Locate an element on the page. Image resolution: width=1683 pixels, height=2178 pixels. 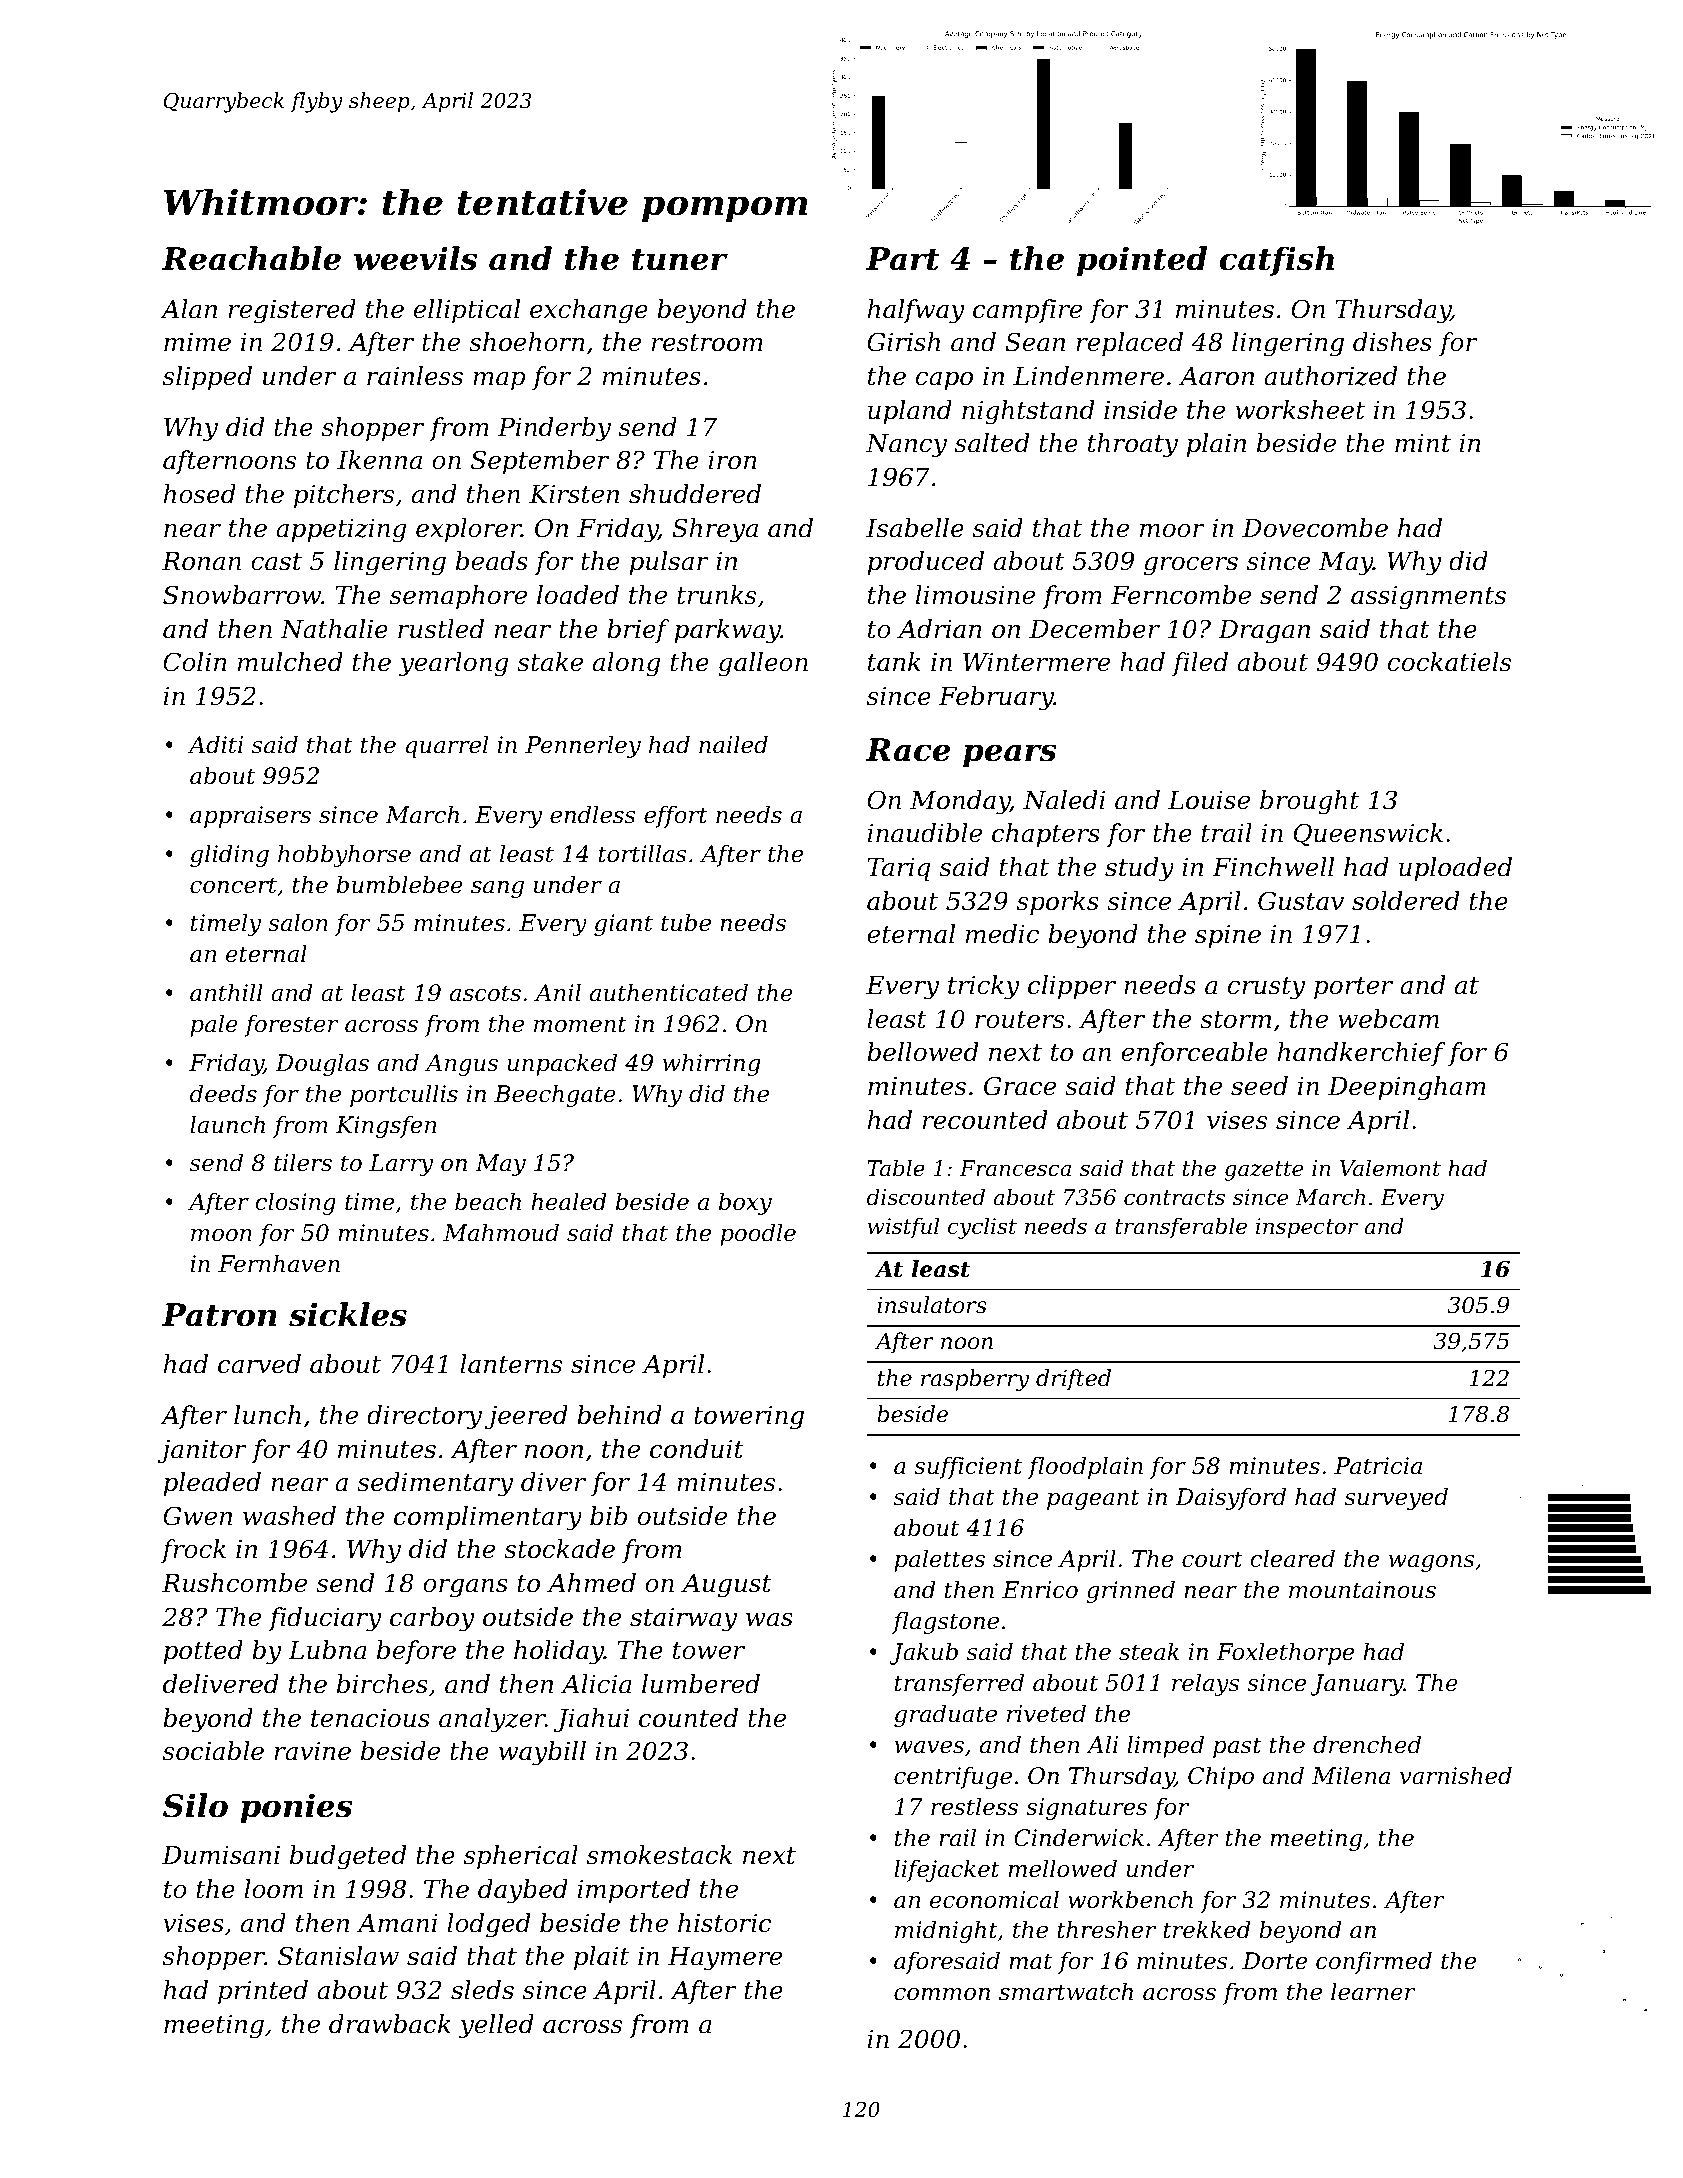
common is located at coordinates (942, 1994).
